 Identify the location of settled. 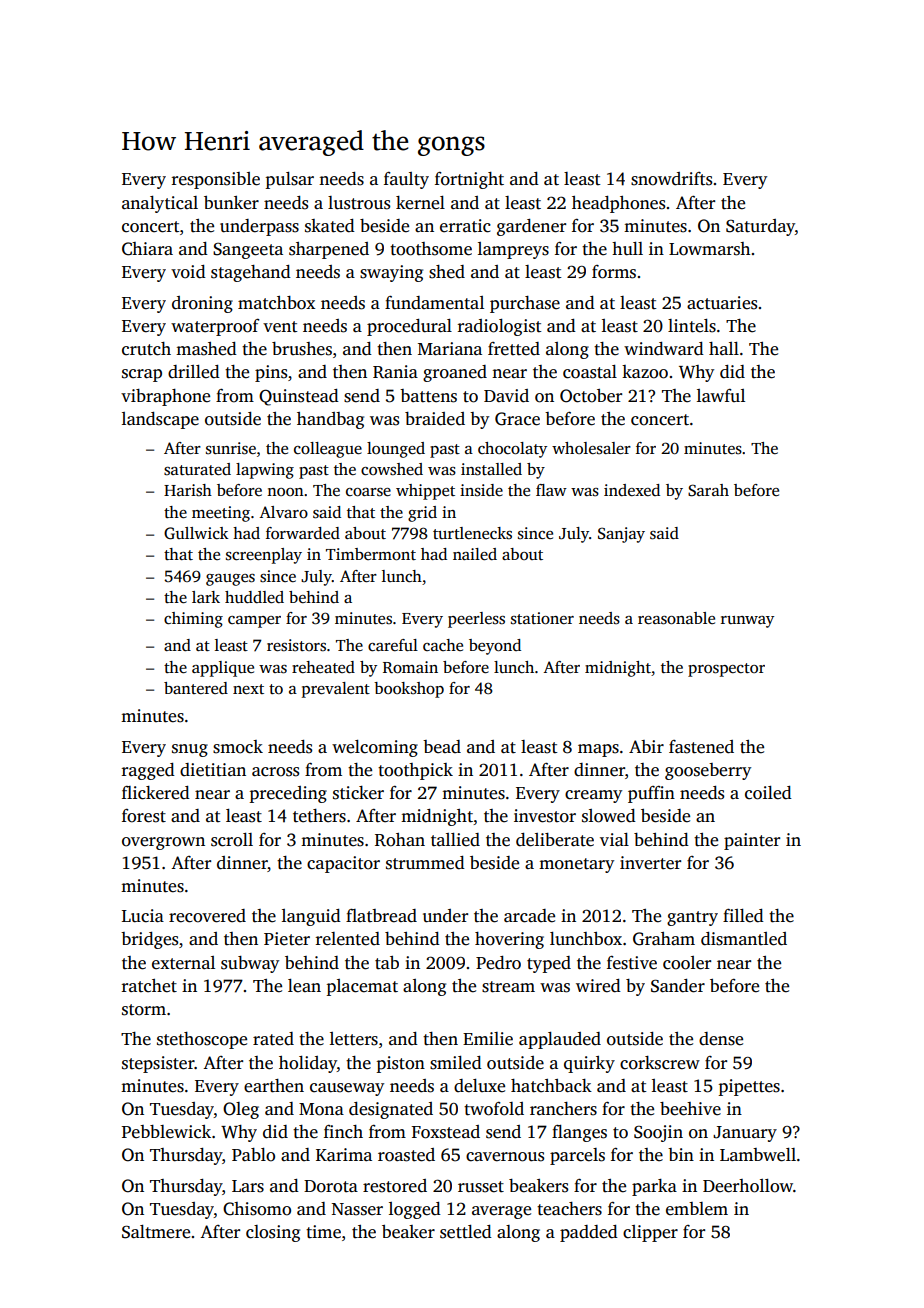
(466, 1232).
